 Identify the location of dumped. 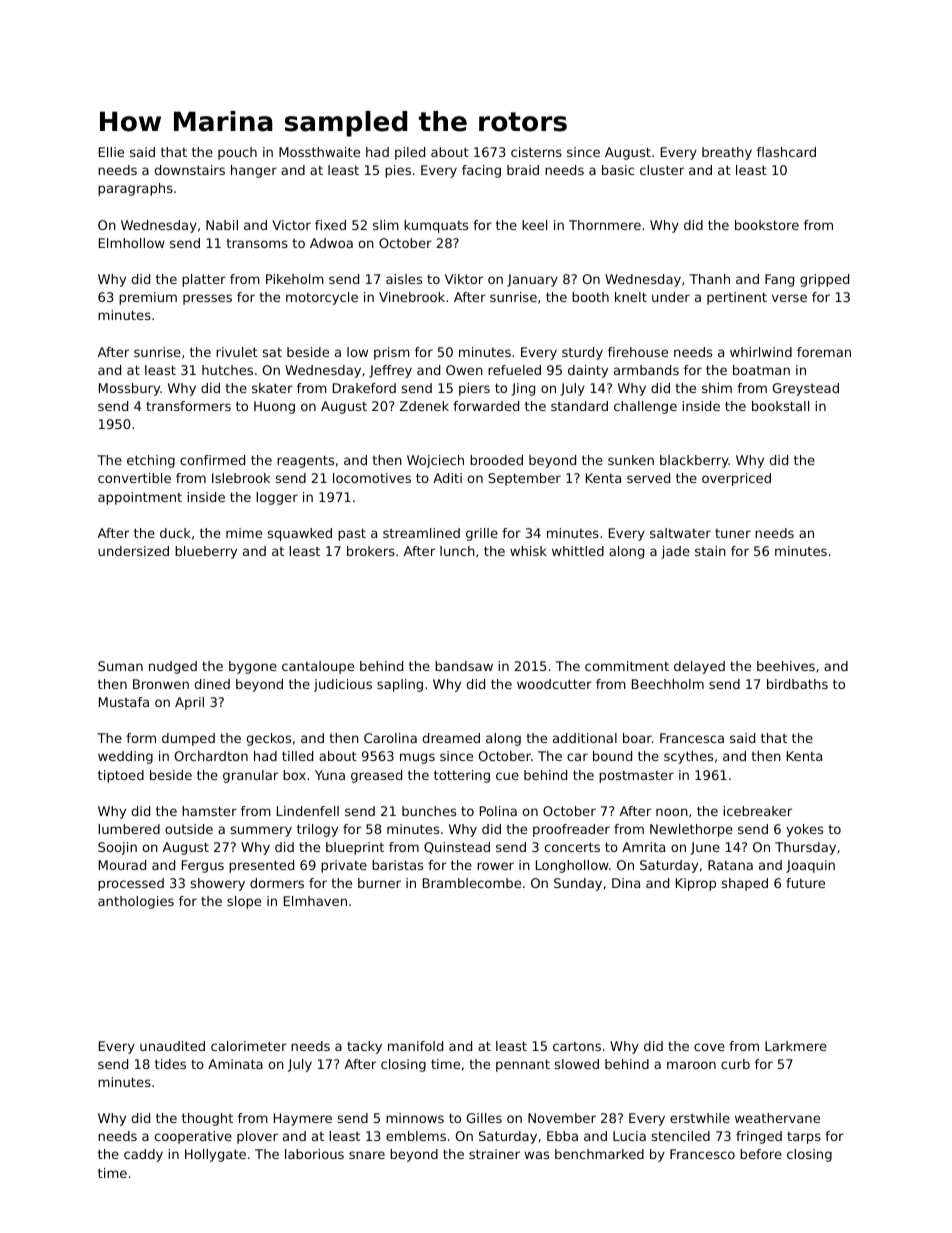
(188, 739).
